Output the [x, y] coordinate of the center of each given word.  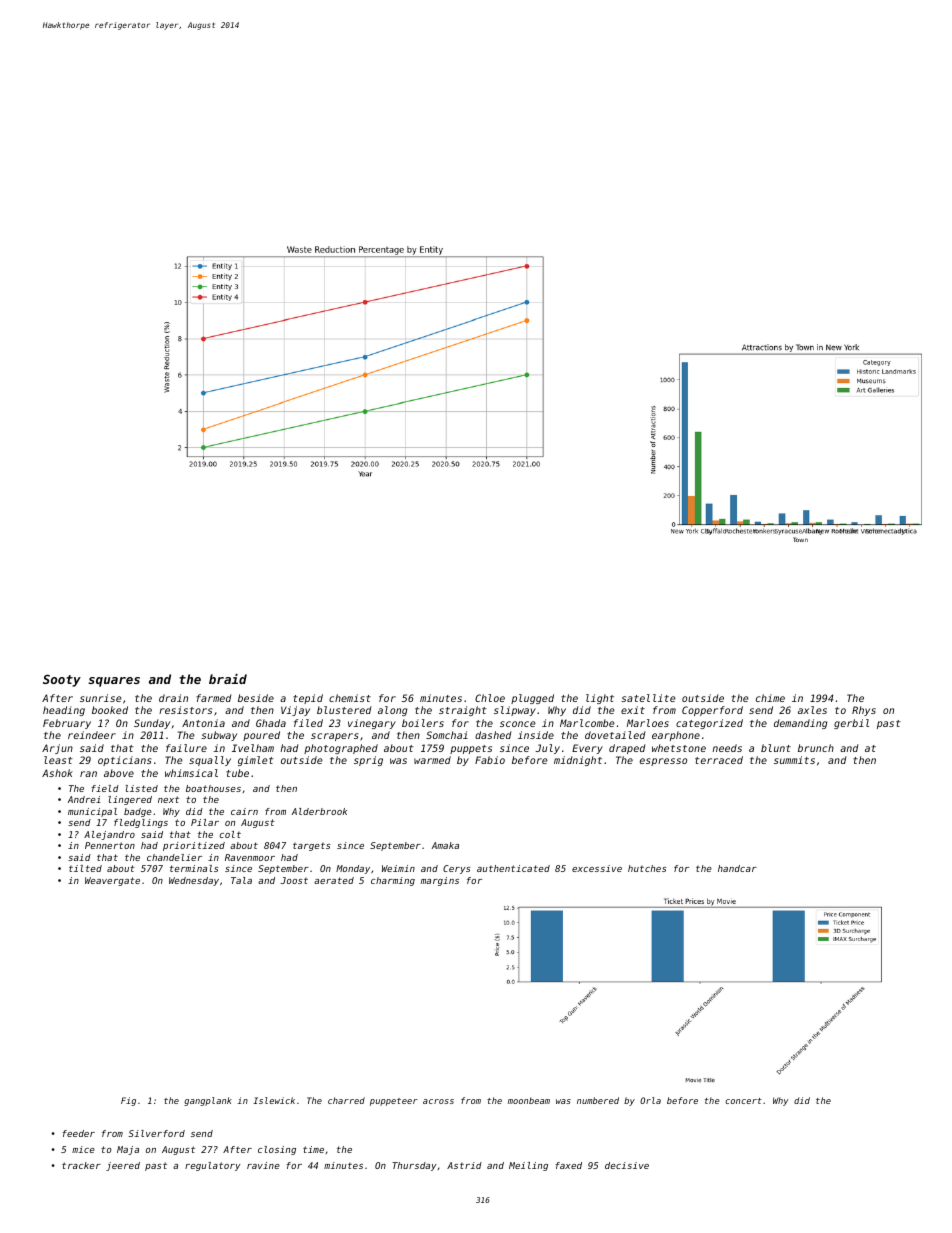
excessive [597, 868]
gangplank [208, 1101]
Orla [650, 1100]
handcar [737, 868]
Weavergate [112, 881]
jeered [123, 1166]
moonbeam [529, 1100]
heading [64, 711]
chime [770, 698]
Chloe [490, 698]
